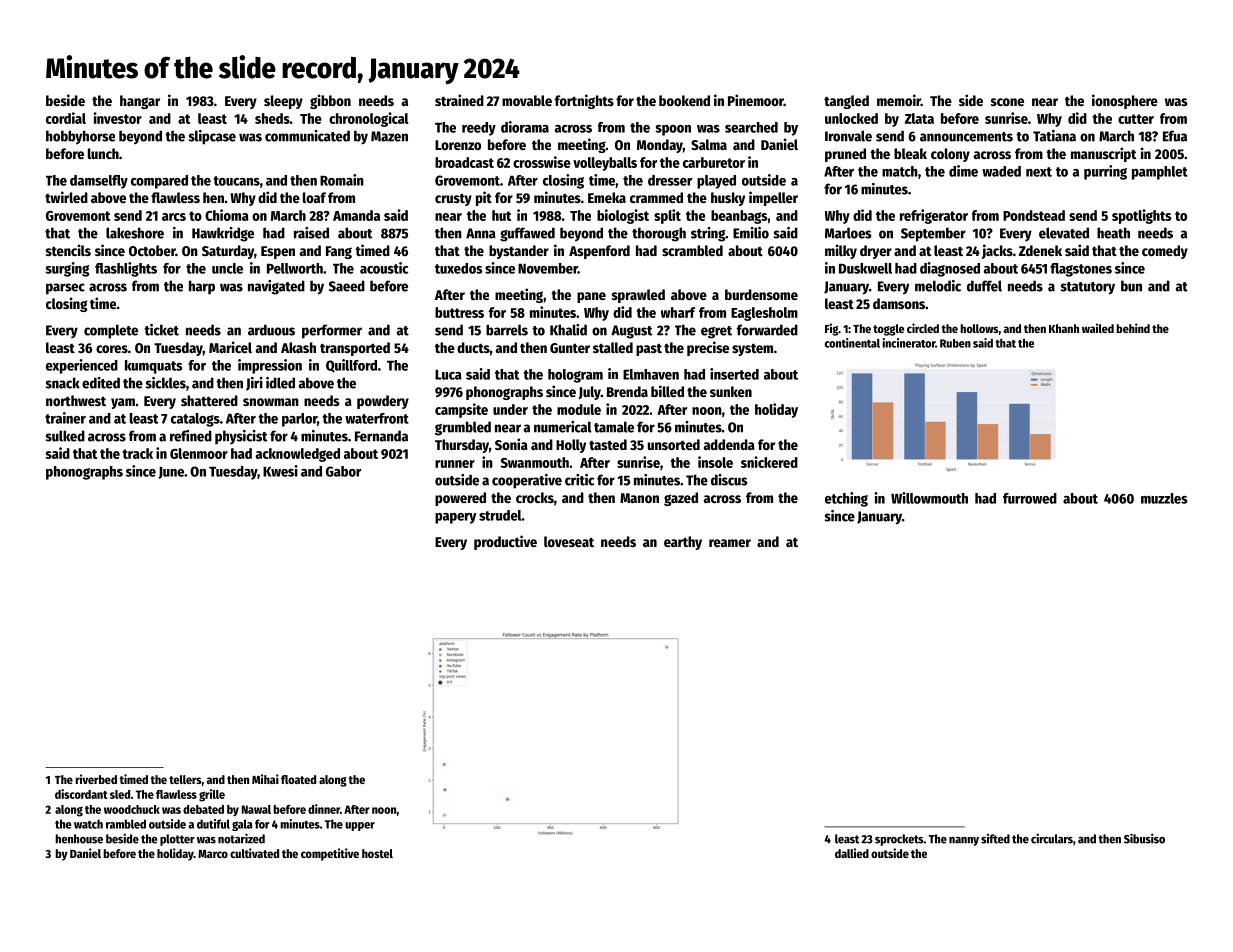  What do you see at coordinates (1001, 171) in the image?
I see `waded` at bounding box center [1001, 171].
